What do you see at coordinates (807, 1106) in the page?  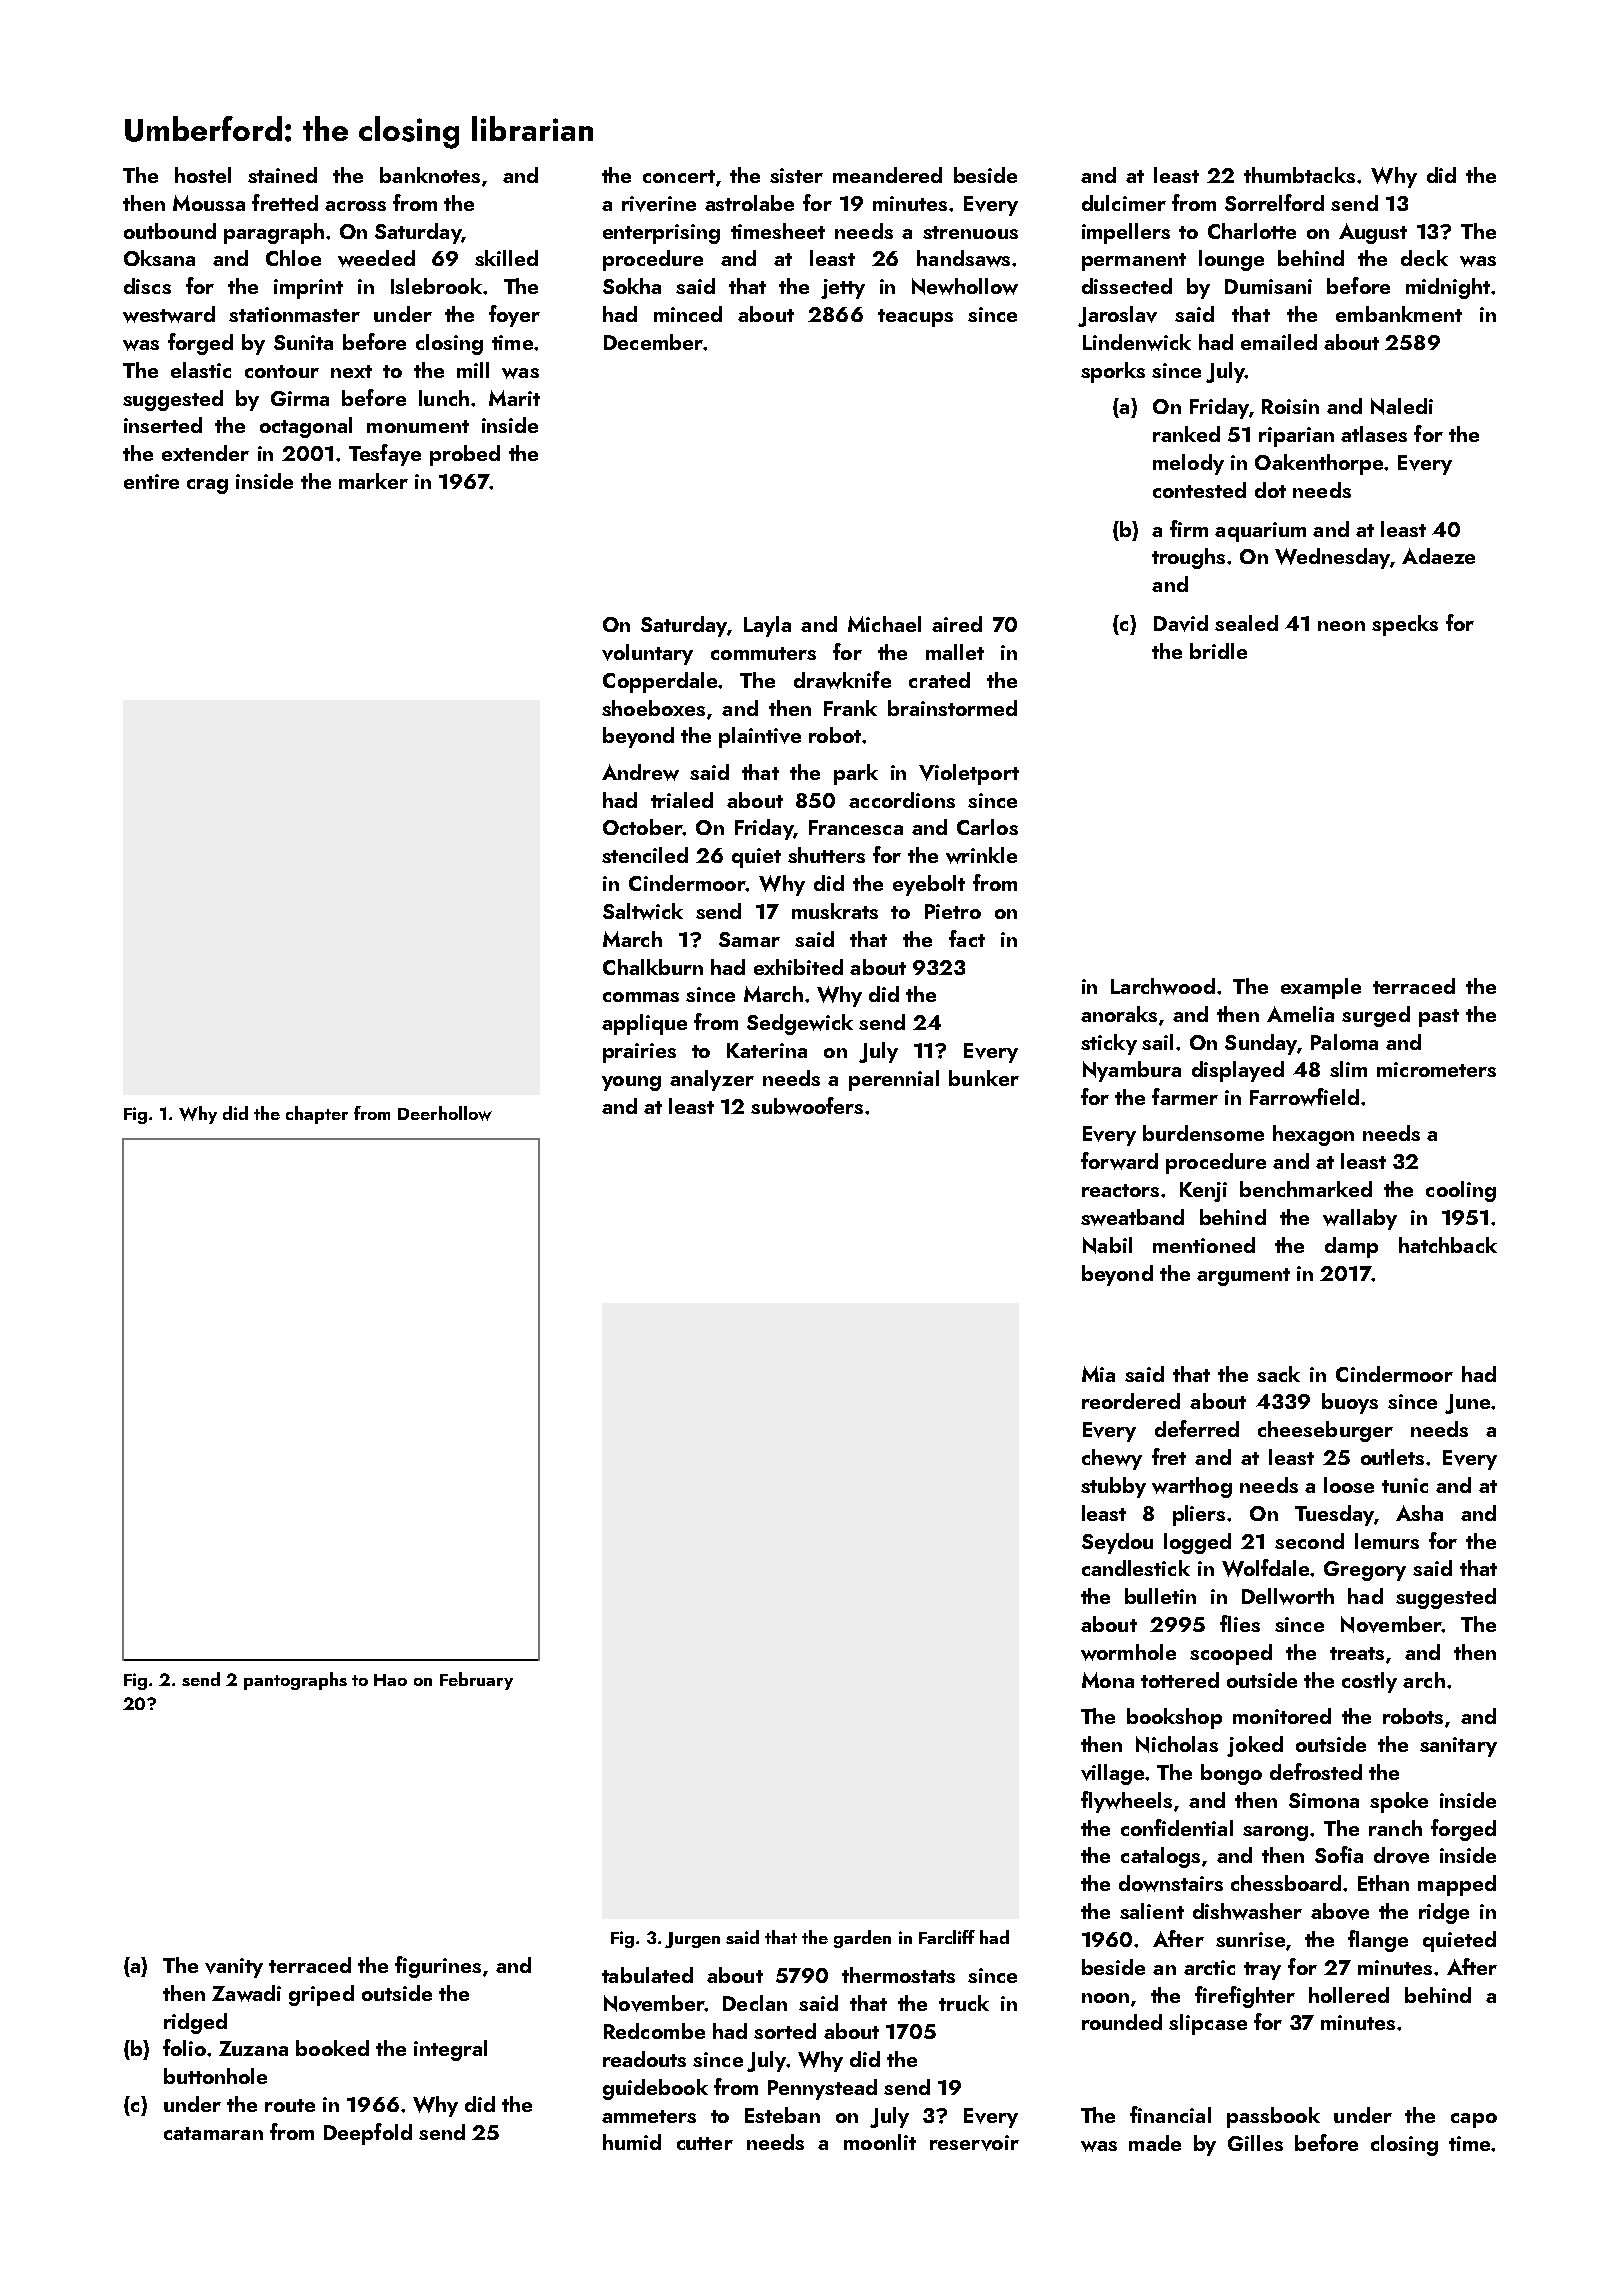 I see `subwoofers` at bounding box center [807, 1106].
